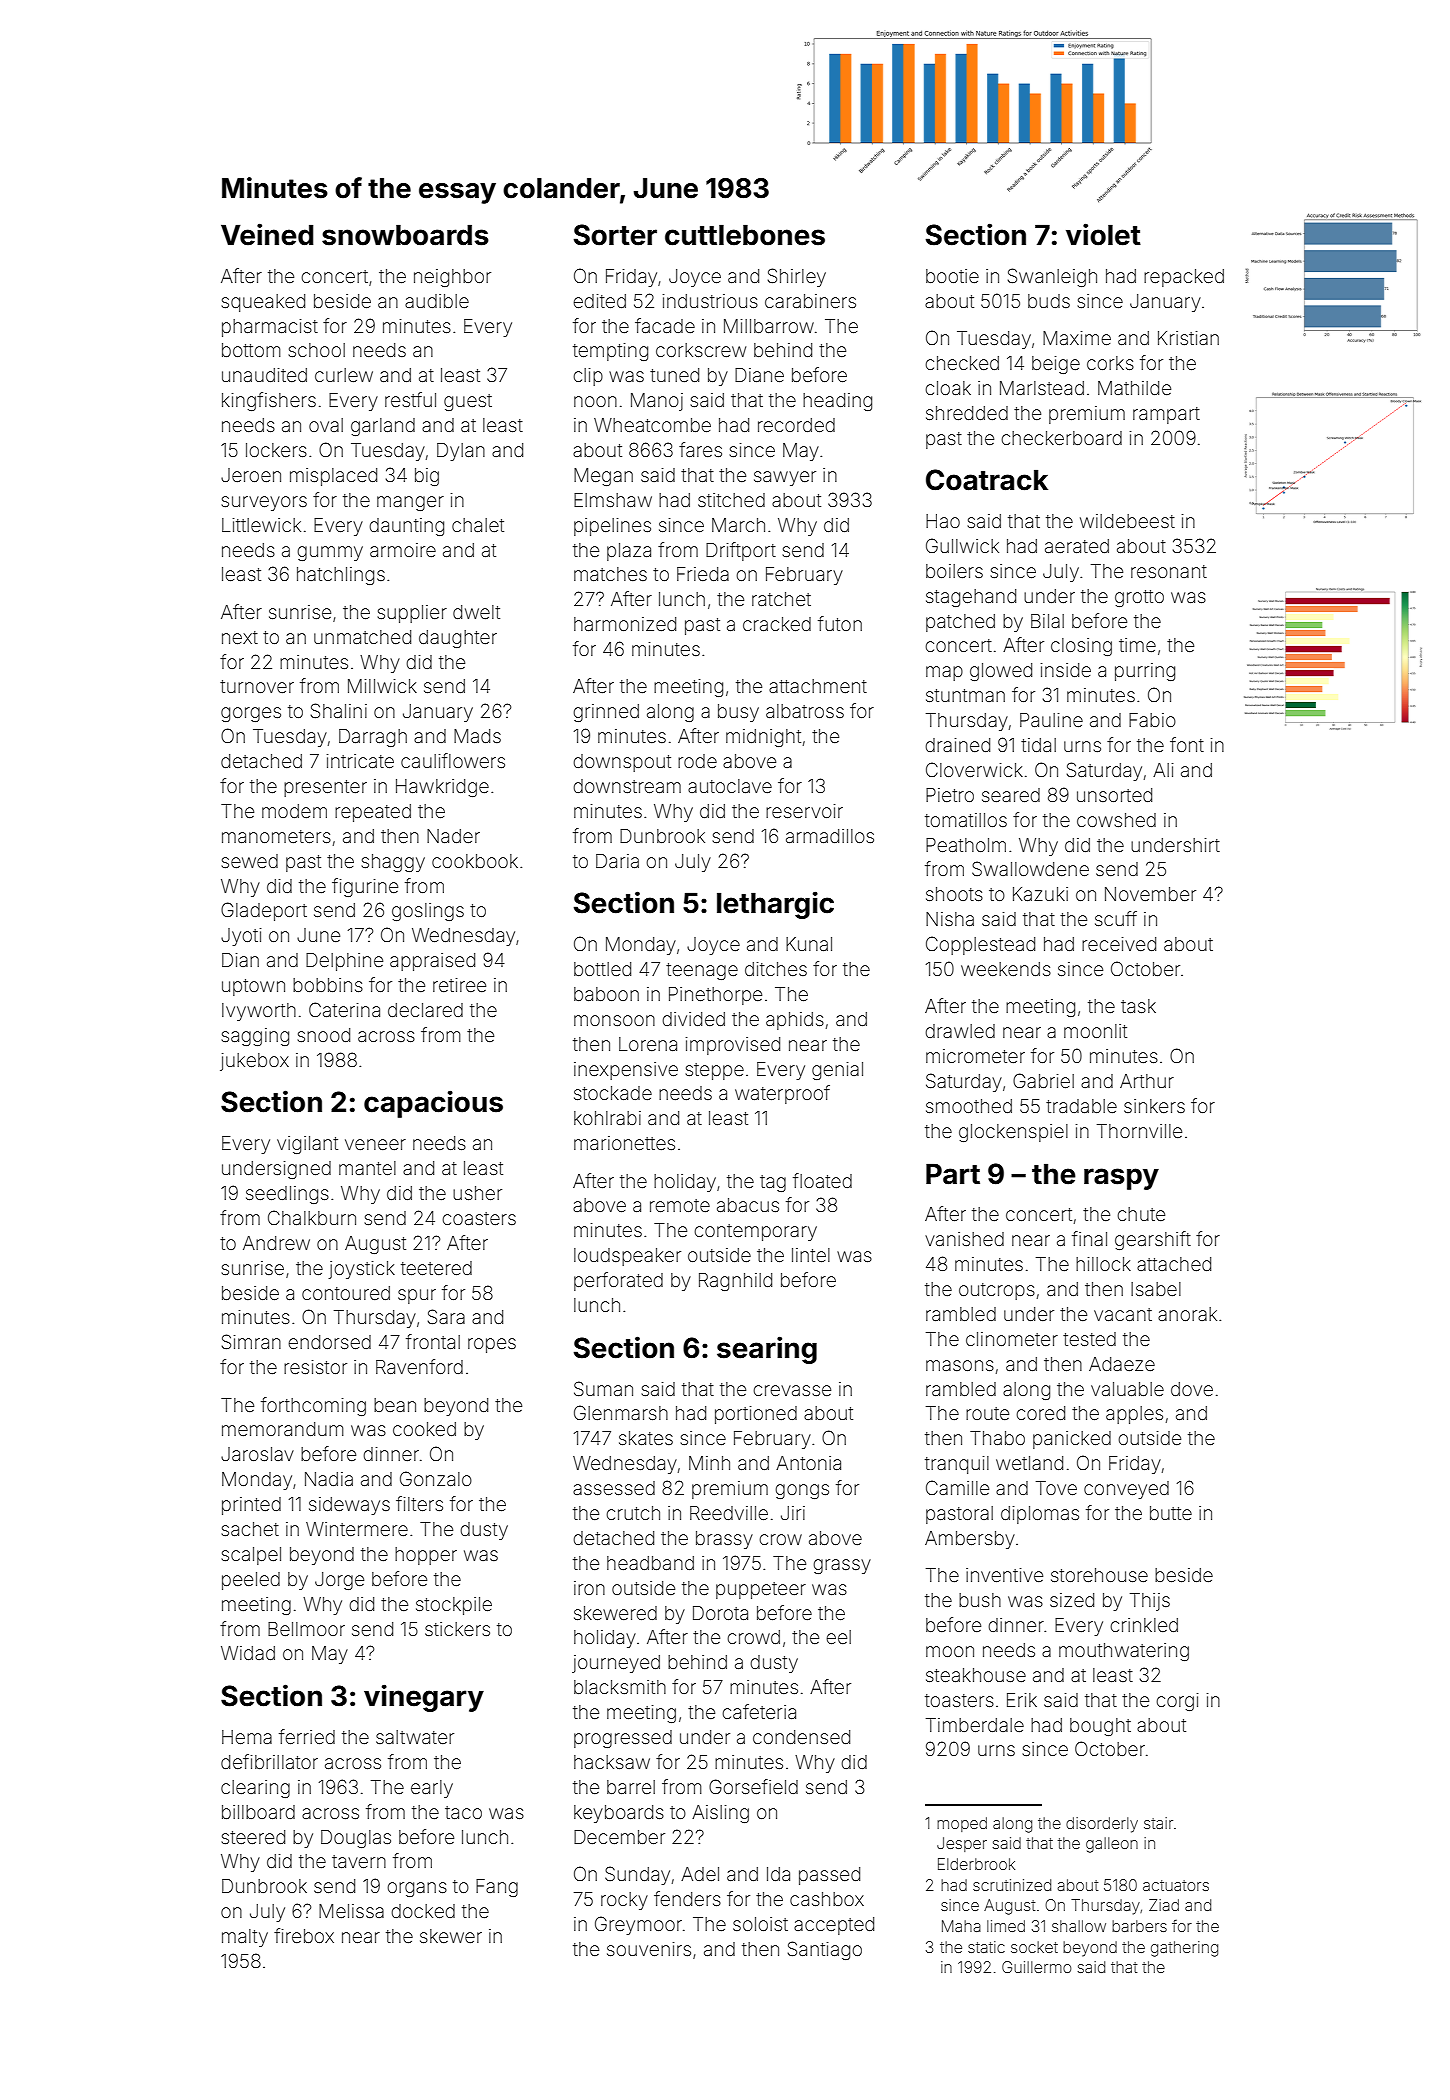 The width and height of the document is (1450, 2100). Describe the element at coordinates (267, 234) in the document. I see `Veined` at that location.
